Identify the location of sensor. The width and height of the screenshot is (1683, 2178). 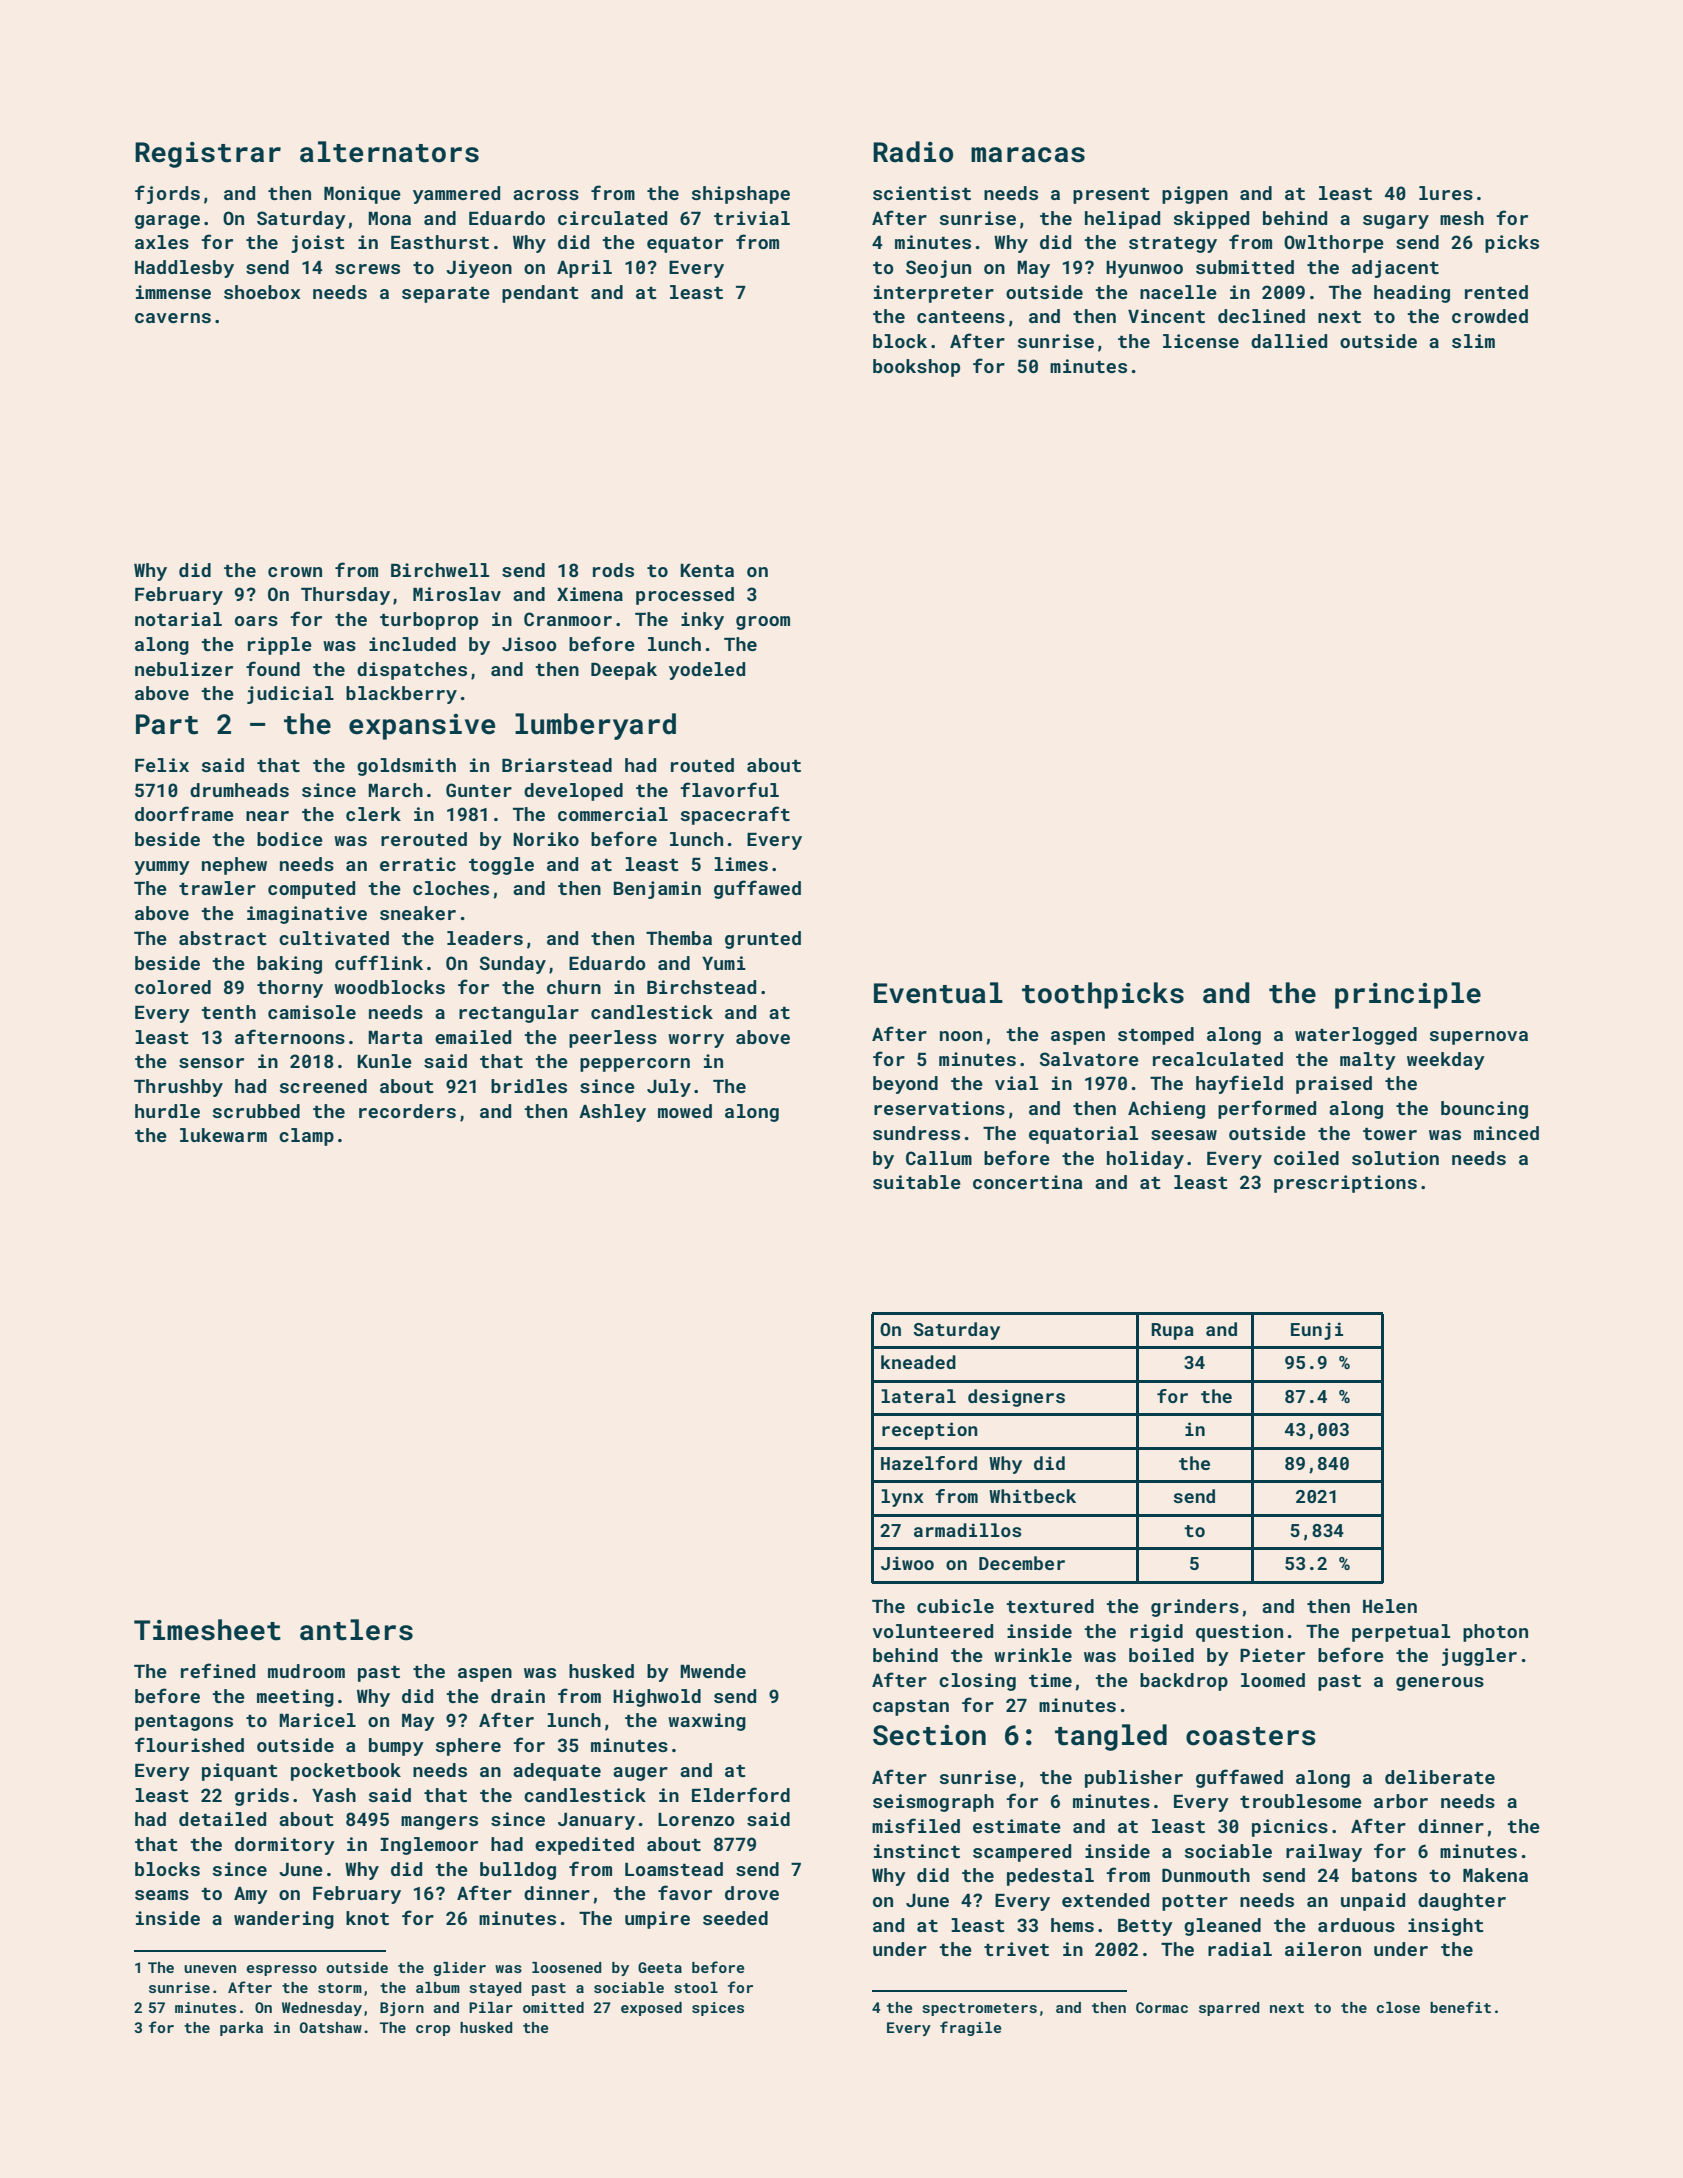
(211, 1063).
